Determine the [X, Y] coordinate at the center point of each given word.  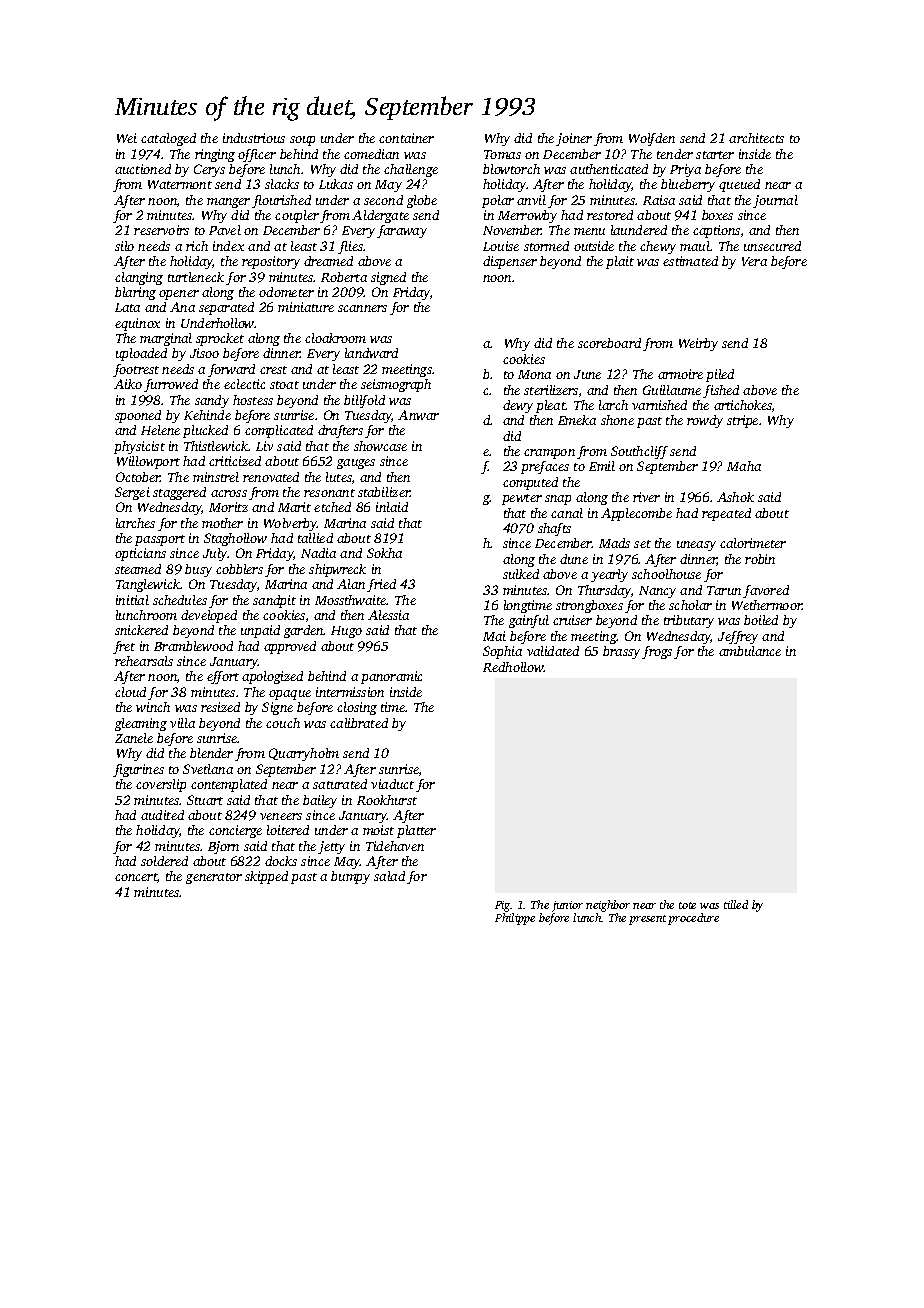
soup [302, 141]
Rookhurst [387, 800]
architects [756, 138]
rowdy [705, 421]
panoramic [391, 677]
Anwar [418, 415]
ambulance [750, 651]
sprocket [220, 339]
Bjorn [223, 847]
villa [182, 723]
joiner [574, 139]
